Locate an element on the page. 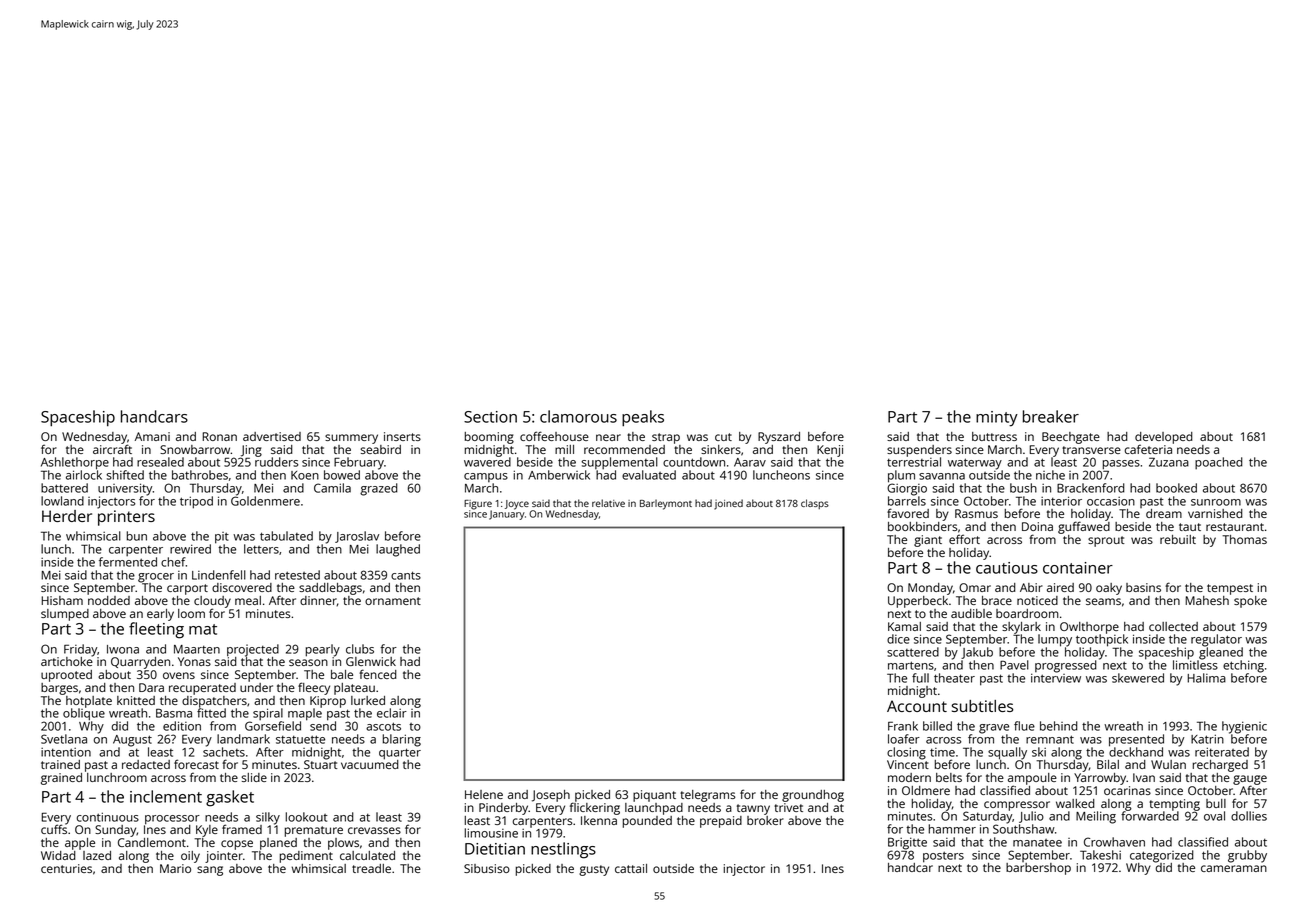  Monday is located at coordinates (930, 589).
